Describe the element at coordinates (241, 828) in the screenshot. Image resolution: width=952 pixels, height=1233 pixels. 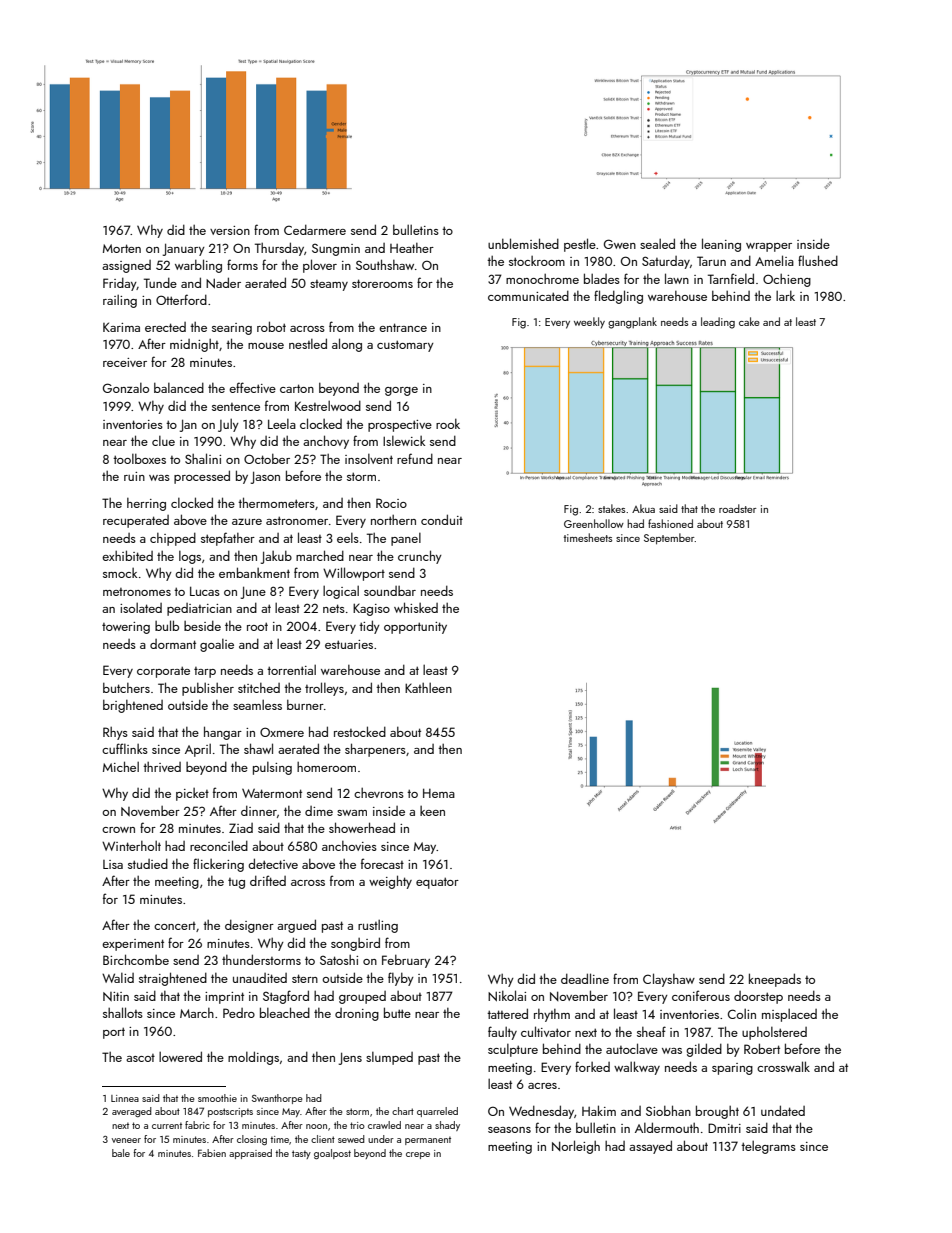
I see `Ziad` at that location.
